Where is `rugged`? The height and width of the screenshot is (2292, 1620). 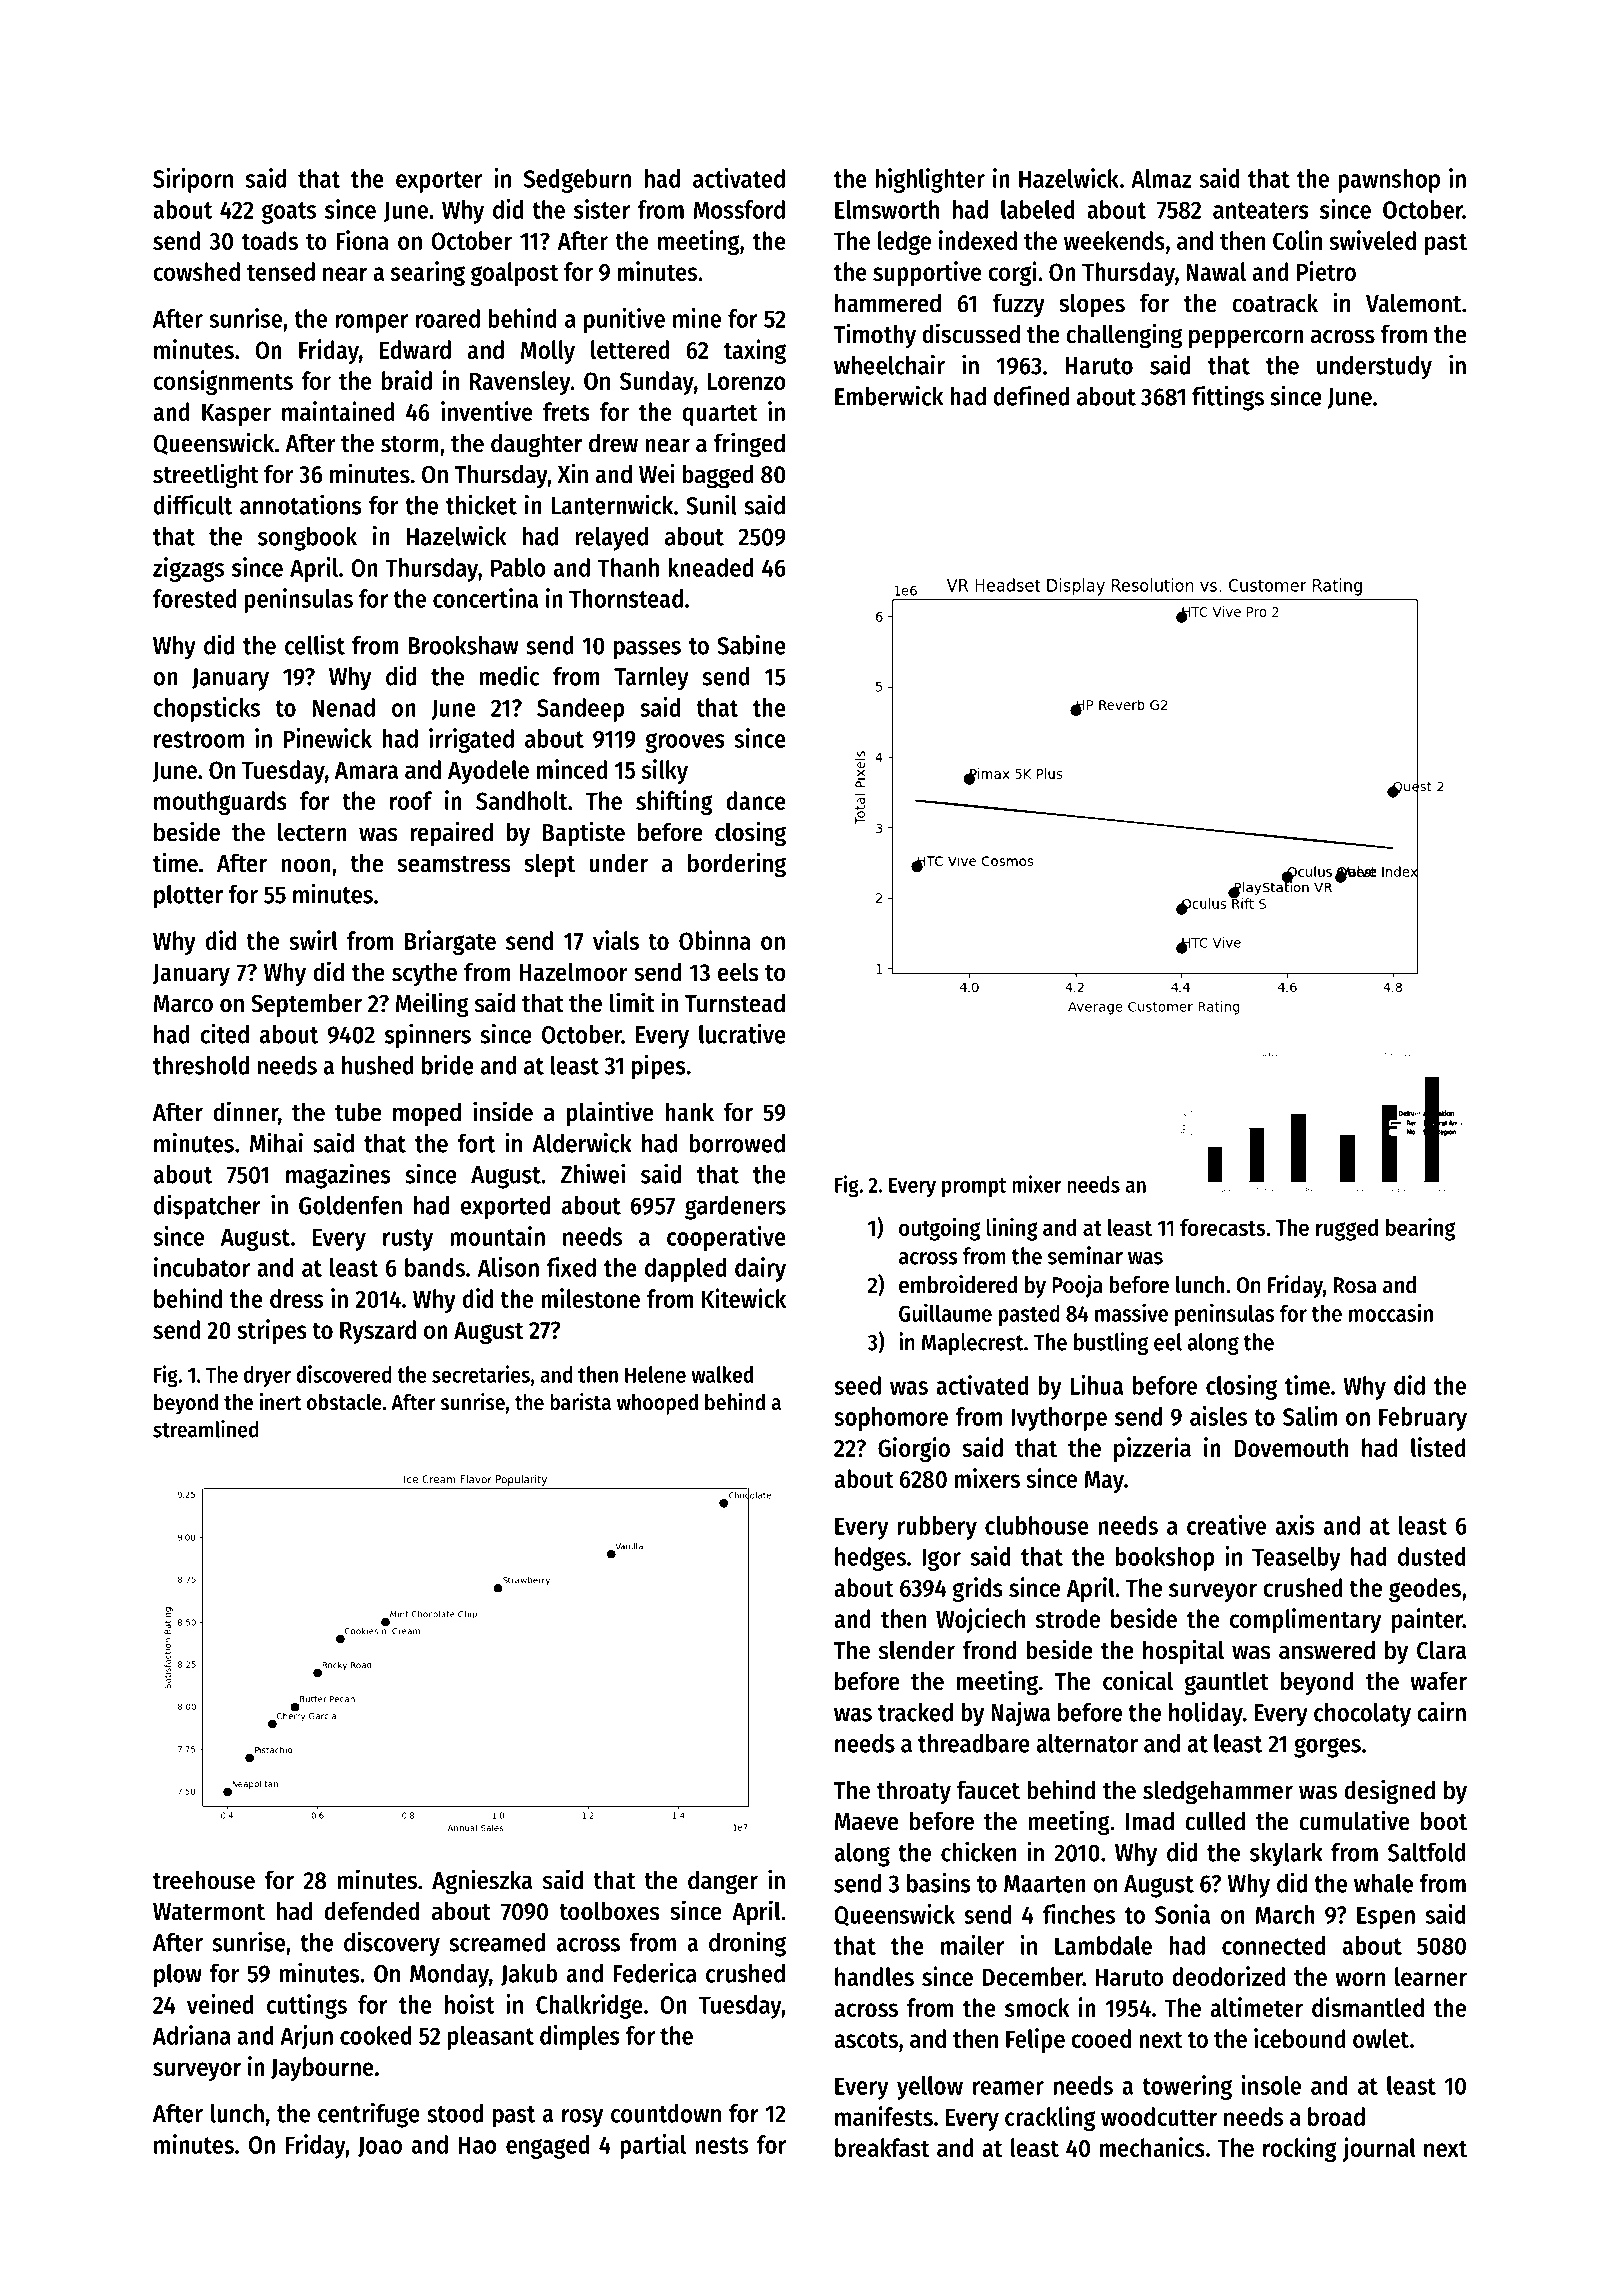 rugged is located at coordinates (1347, 1230).
